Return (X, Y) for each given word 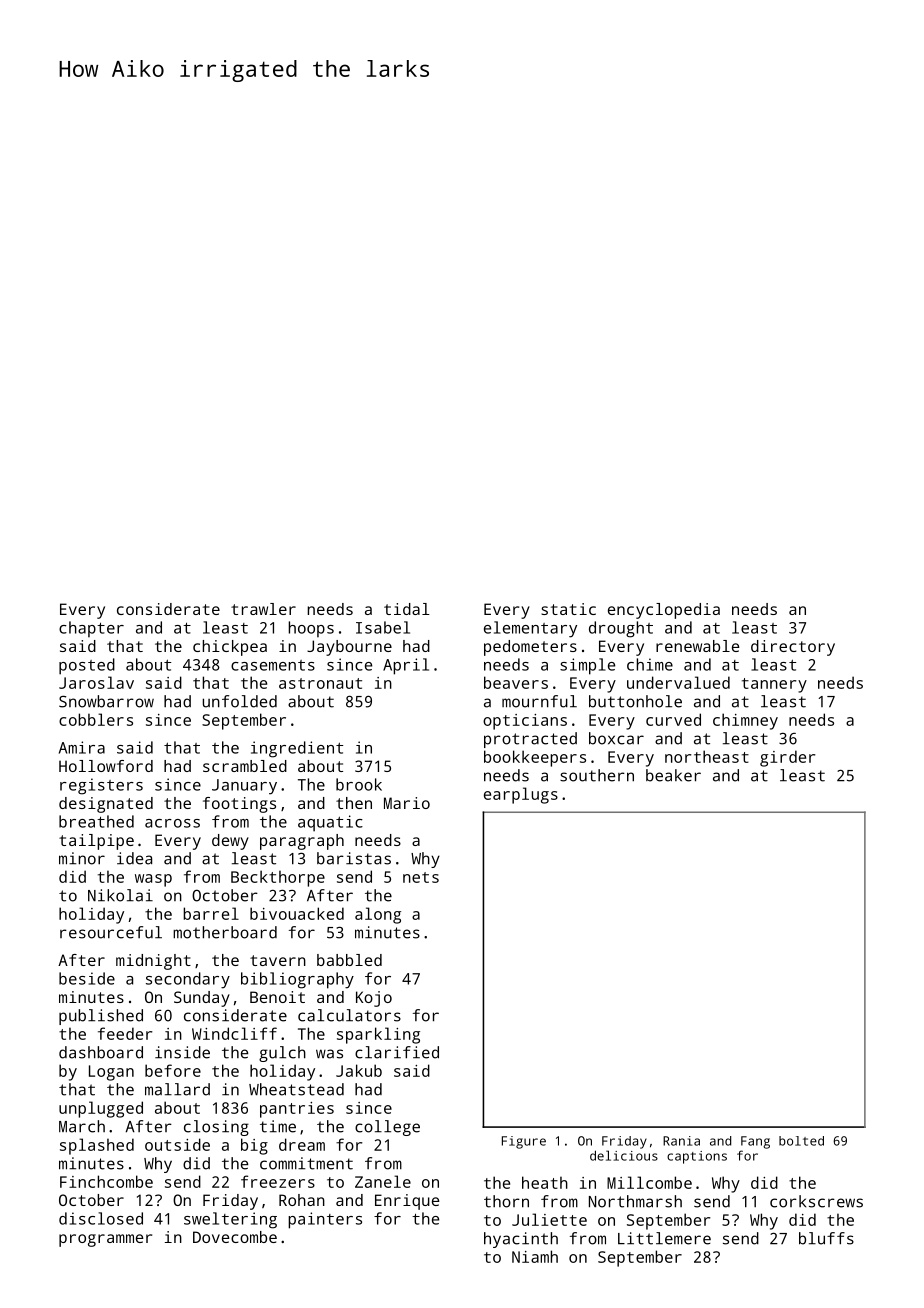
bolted (801, 1141)
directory (793, 648)
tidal (407, 609)
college (387, 1128)
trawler (263, 609)
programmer (105, 1240)
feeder (125, 1033)
